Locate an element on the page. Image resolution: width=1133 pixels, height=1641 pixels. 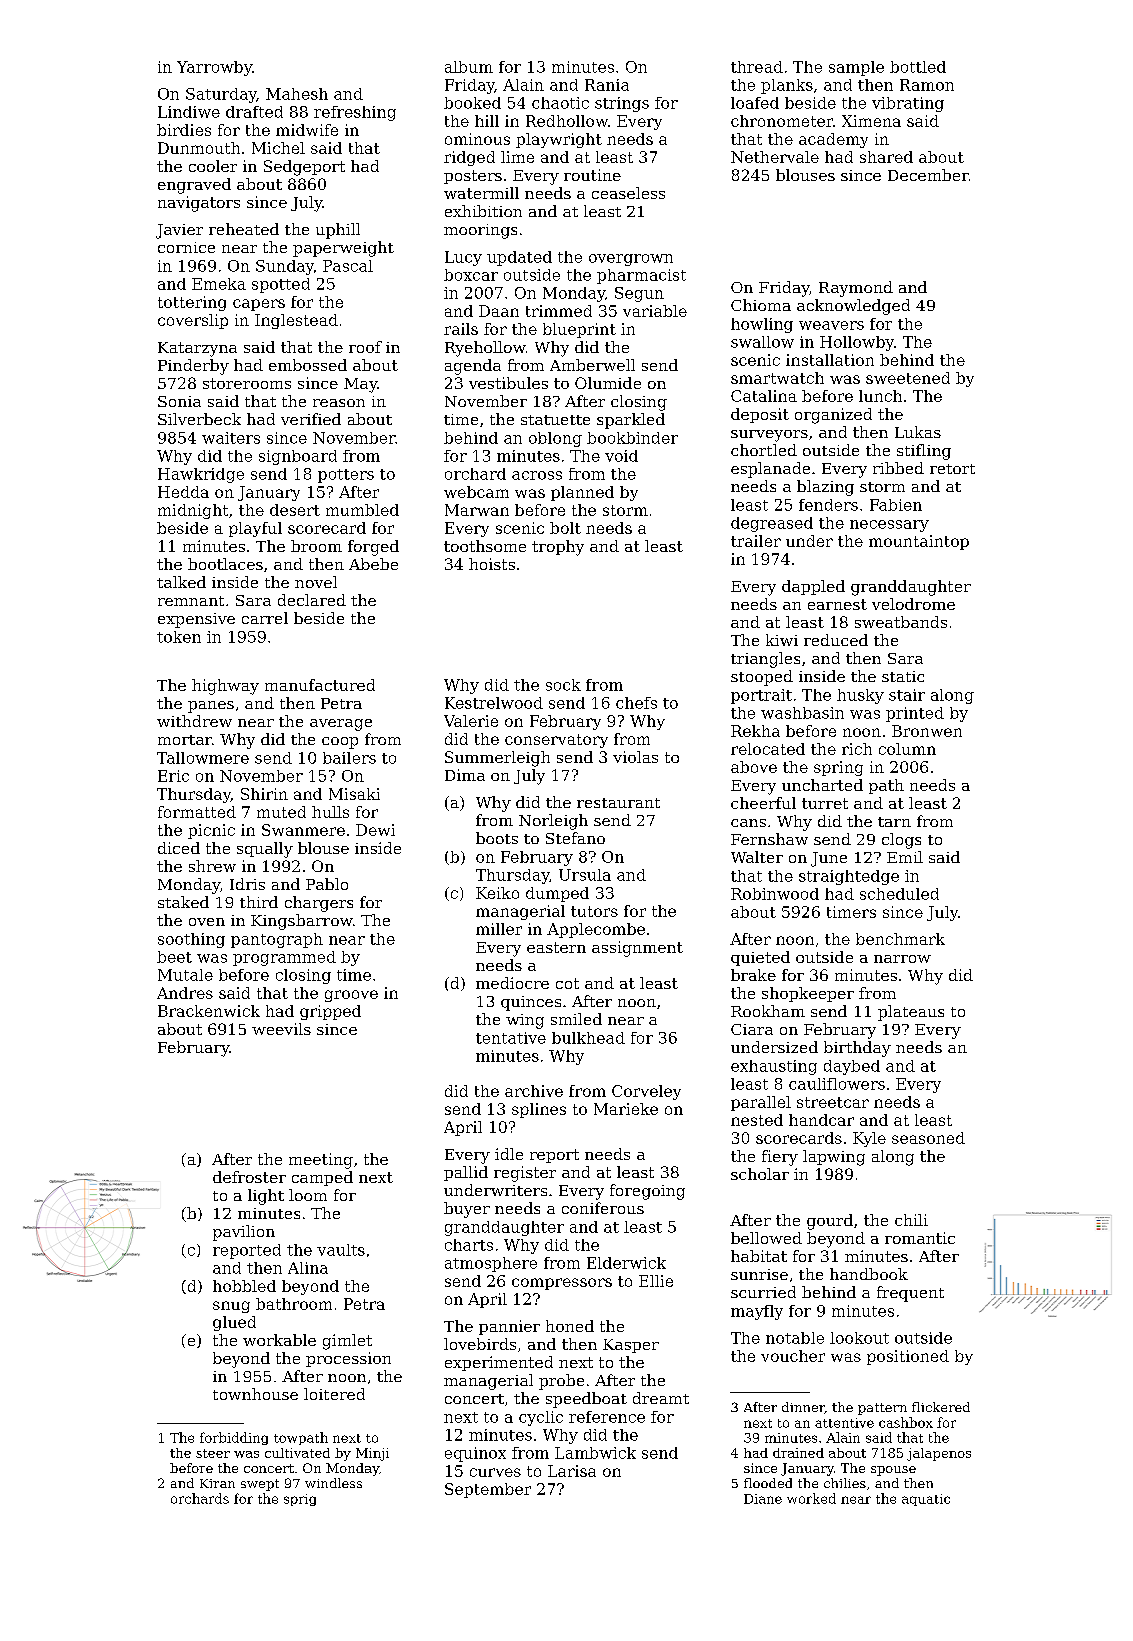
refreshing is located at coordinates (355, 113).
